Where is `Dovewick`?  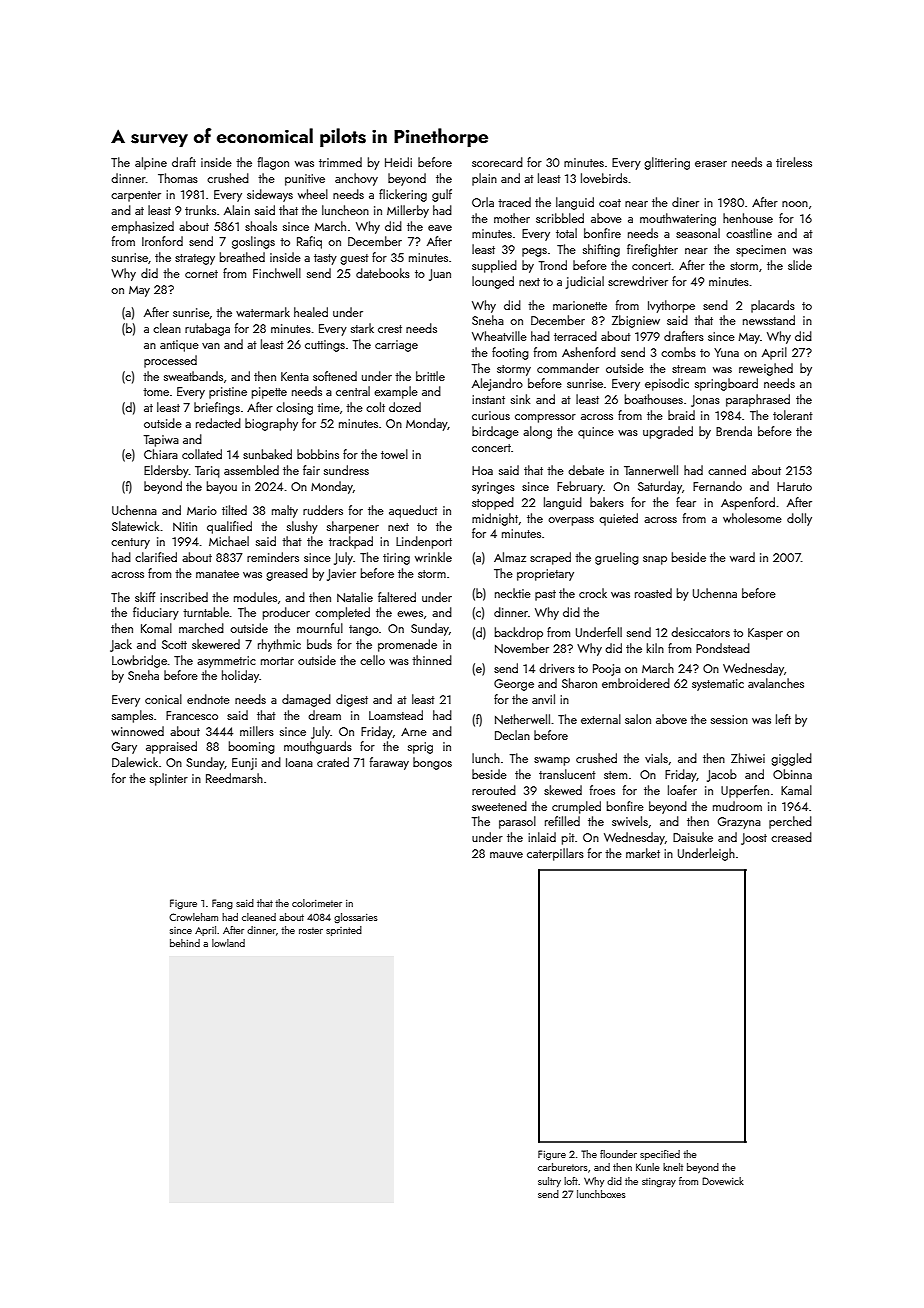
Dovewick is located at coordinates (723, 1181).
